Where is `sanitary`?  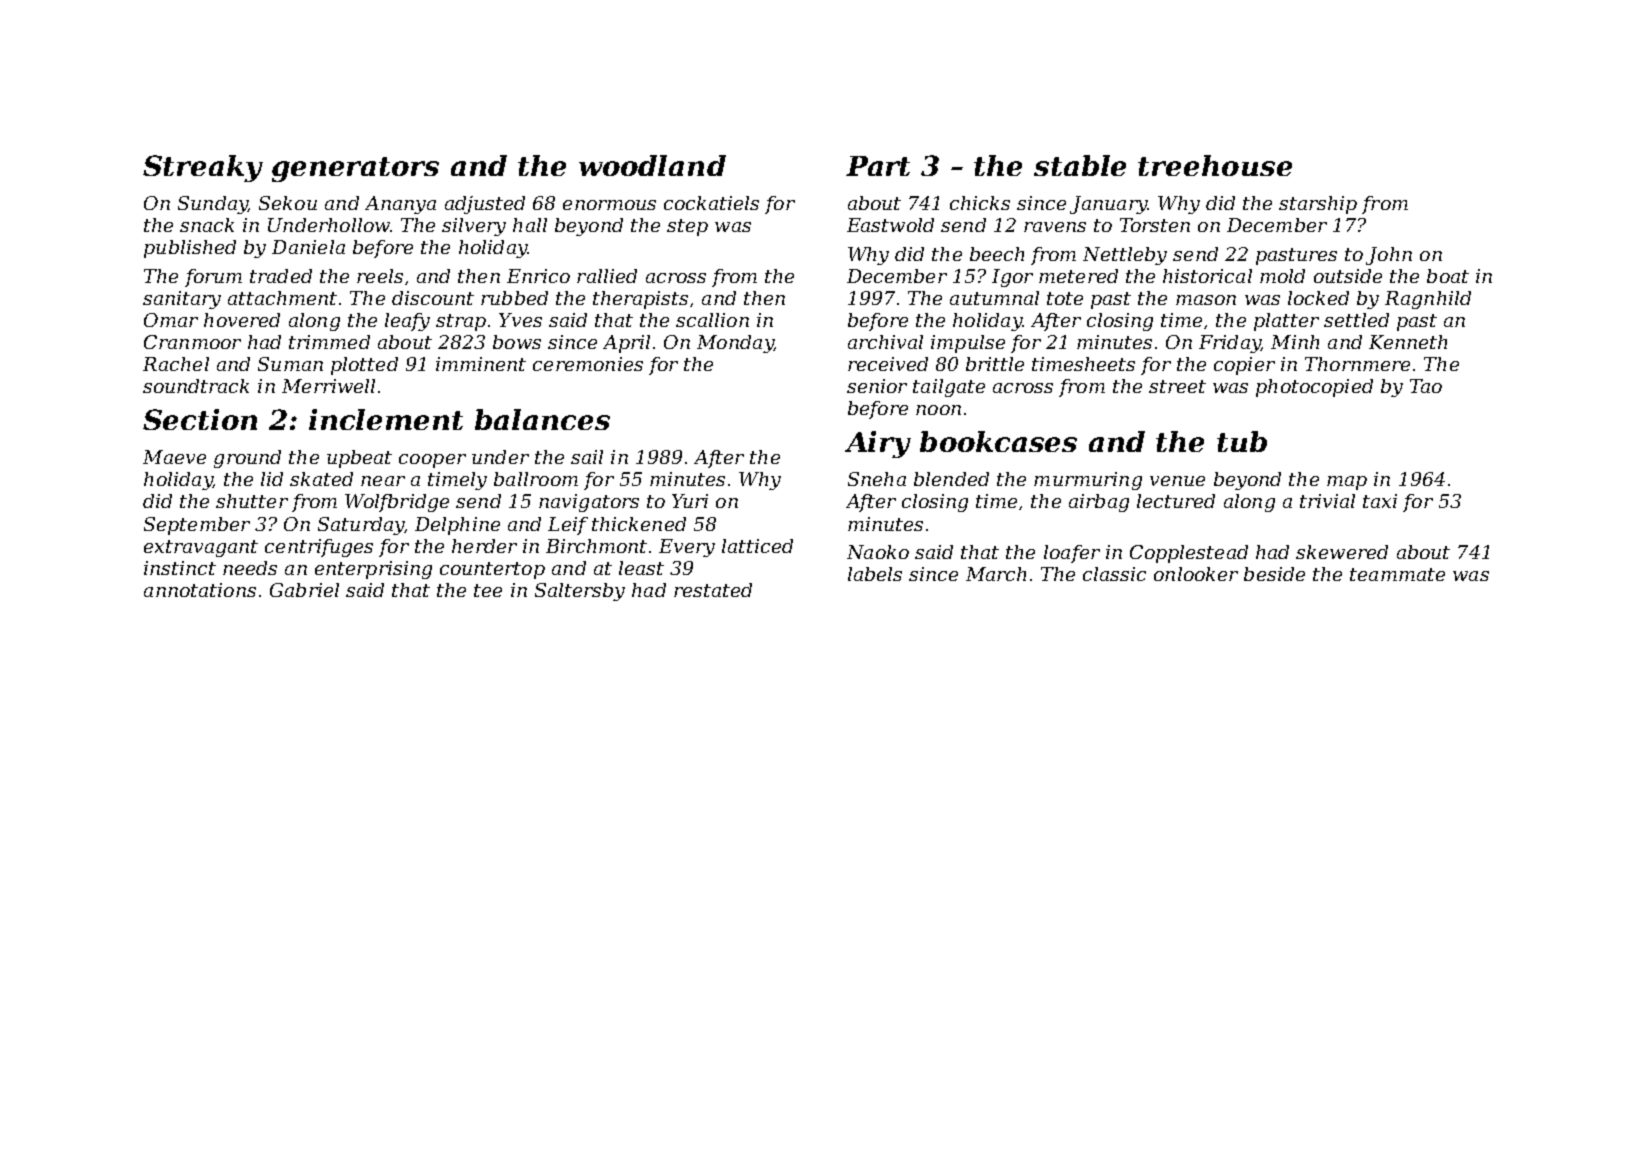 sanitary is located at coordinates (182, 300).
